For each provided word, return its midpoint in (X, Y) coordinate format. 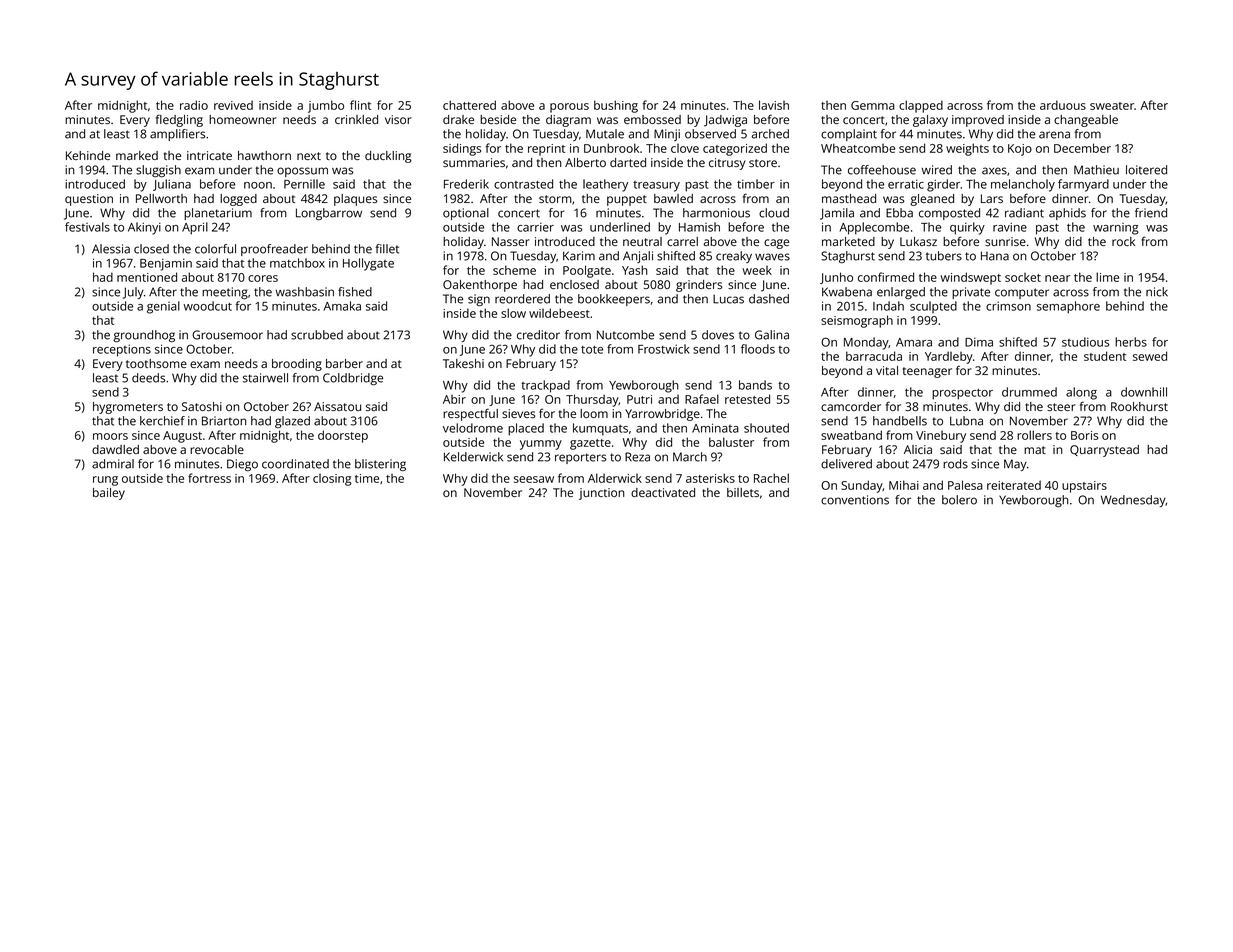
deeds (148, 378)
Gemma (873, 105)
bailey (109, 494)
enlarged (901, 293)
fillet (387, 249)
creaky (734, 257)
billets (743, 492)
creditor (538, 335)
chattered (469, 105)
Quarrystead (1104, 451)
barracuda (874, 356)
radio (194, 105)
